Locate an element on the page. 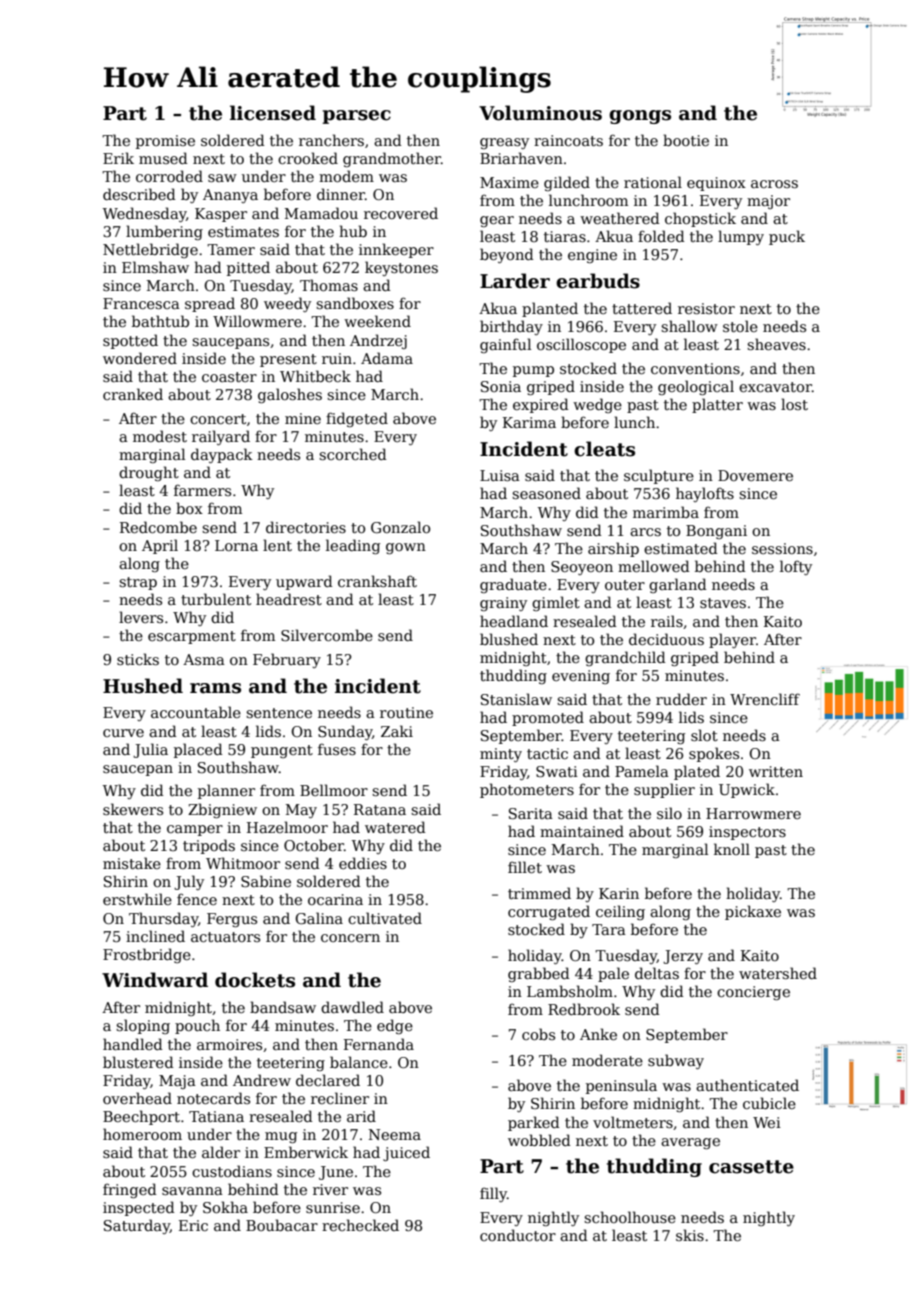 This image has height=1308, width=924. Sokha is located at coordinates (225, 1207).
